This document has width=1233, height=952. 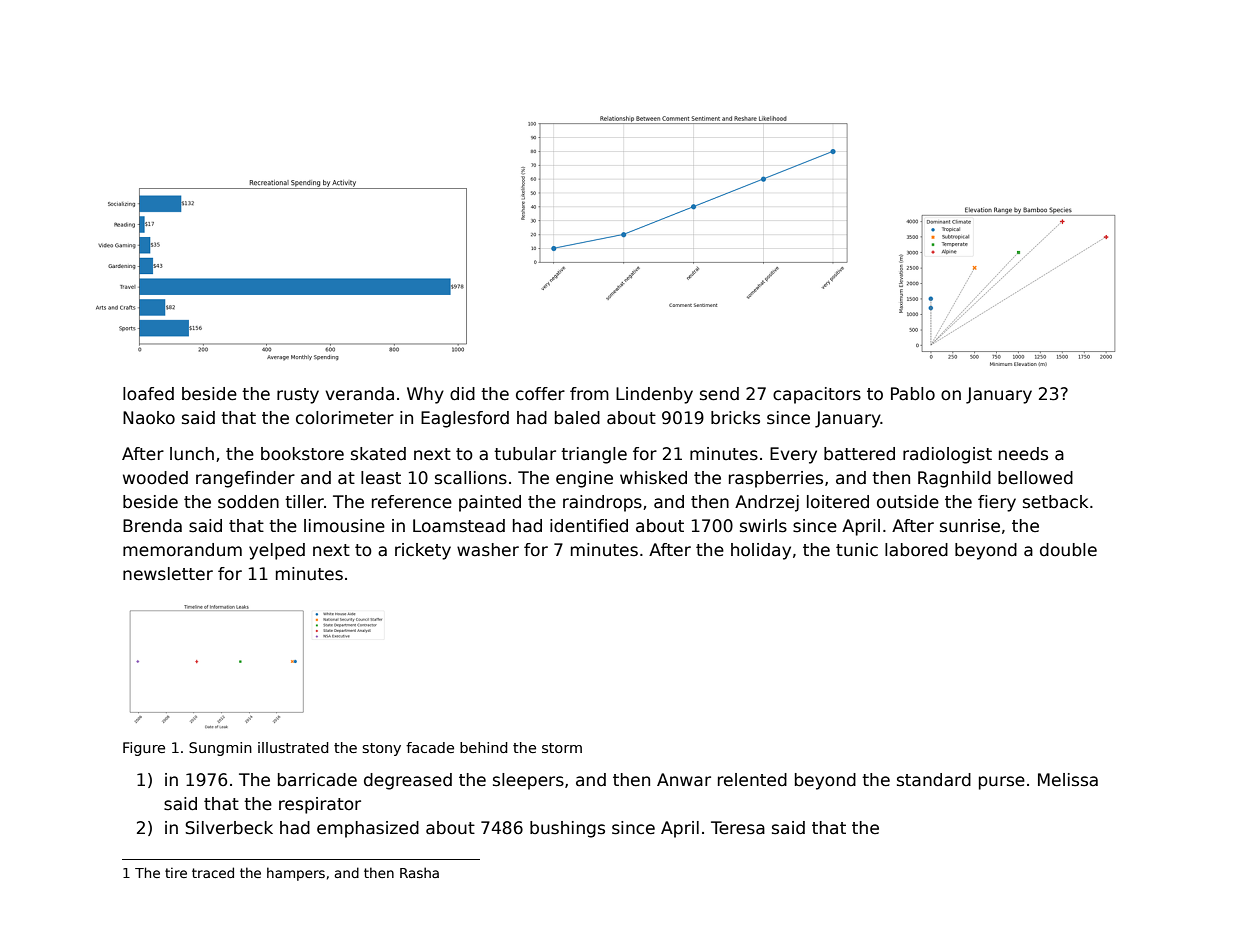 What do you see at coordinates (947, 455) in the document?
I see `radiologist` at bounding box center [947, 455].
